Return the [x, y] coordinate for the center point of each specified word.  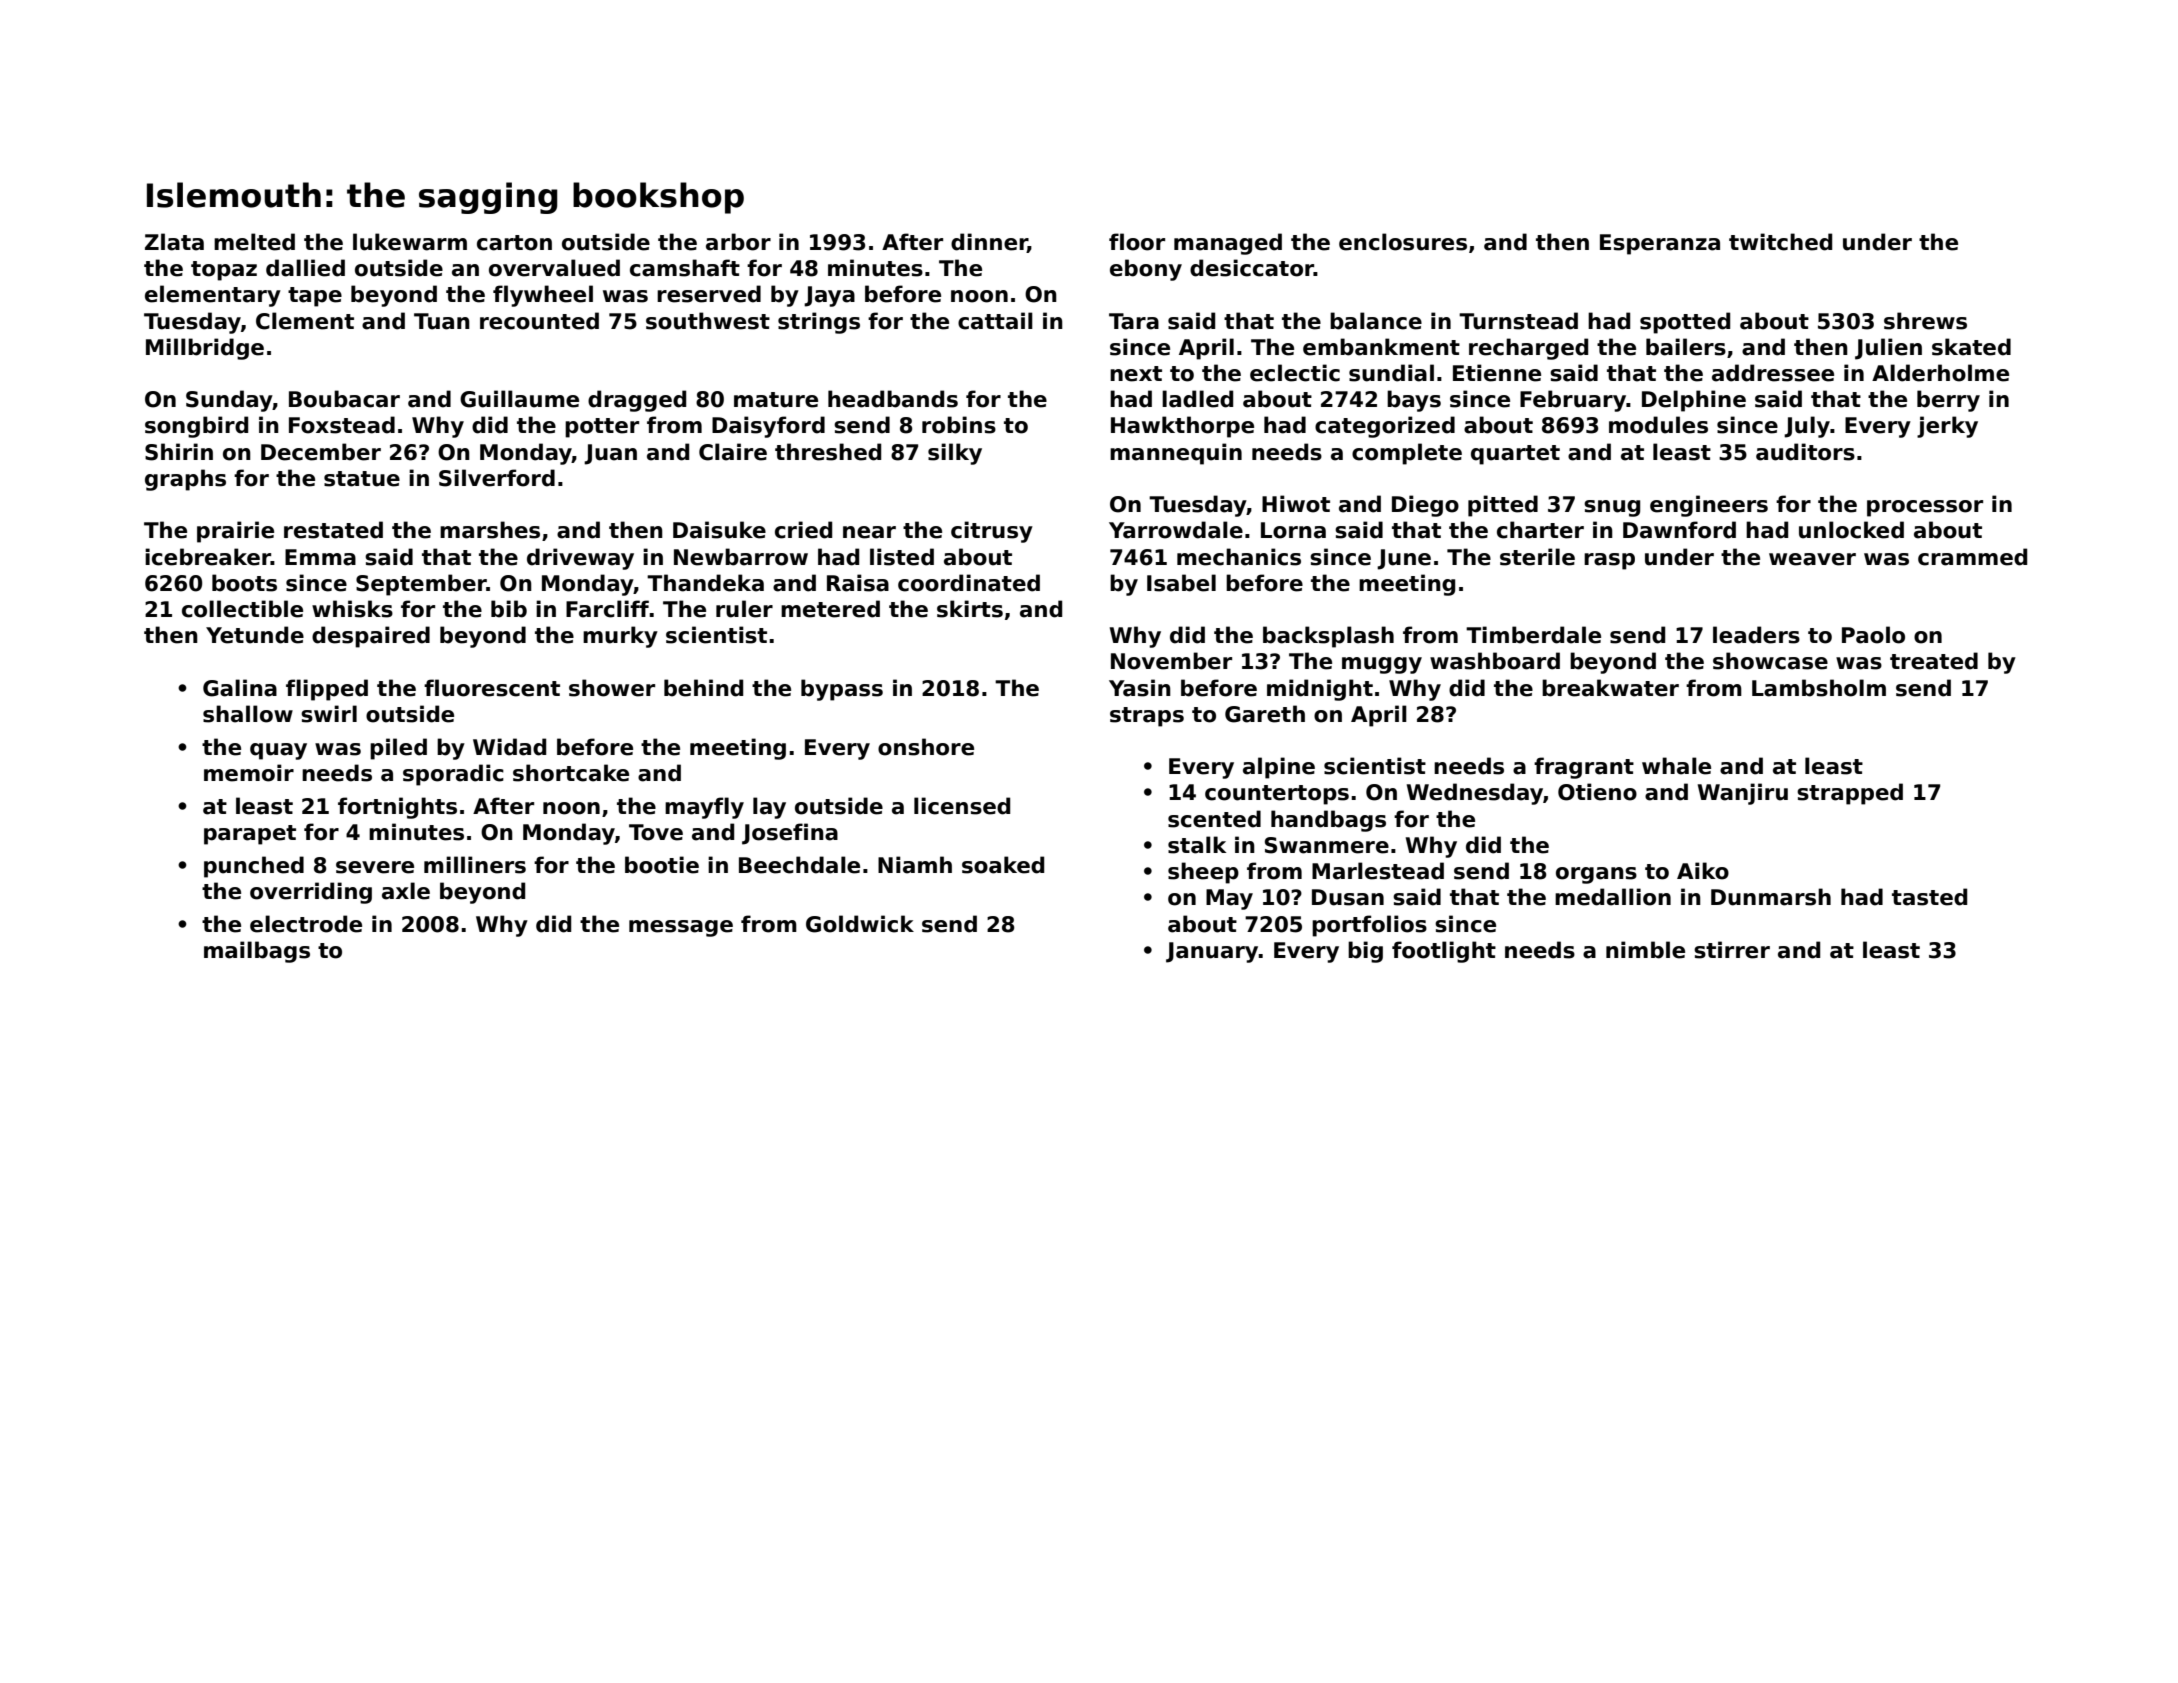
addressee [1773, 373]
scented [1214, 819]
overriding [311, 893]
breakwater [1610, 688]
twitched [1780, 242]
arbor [738, 242]
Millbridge [205, 349]
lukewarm [410, 242]
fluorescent [492, 688]
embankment [1381, 347]
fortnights [397, 808]
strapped [1850, 794]
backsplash [1328, 637]
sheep [1203, 873]
